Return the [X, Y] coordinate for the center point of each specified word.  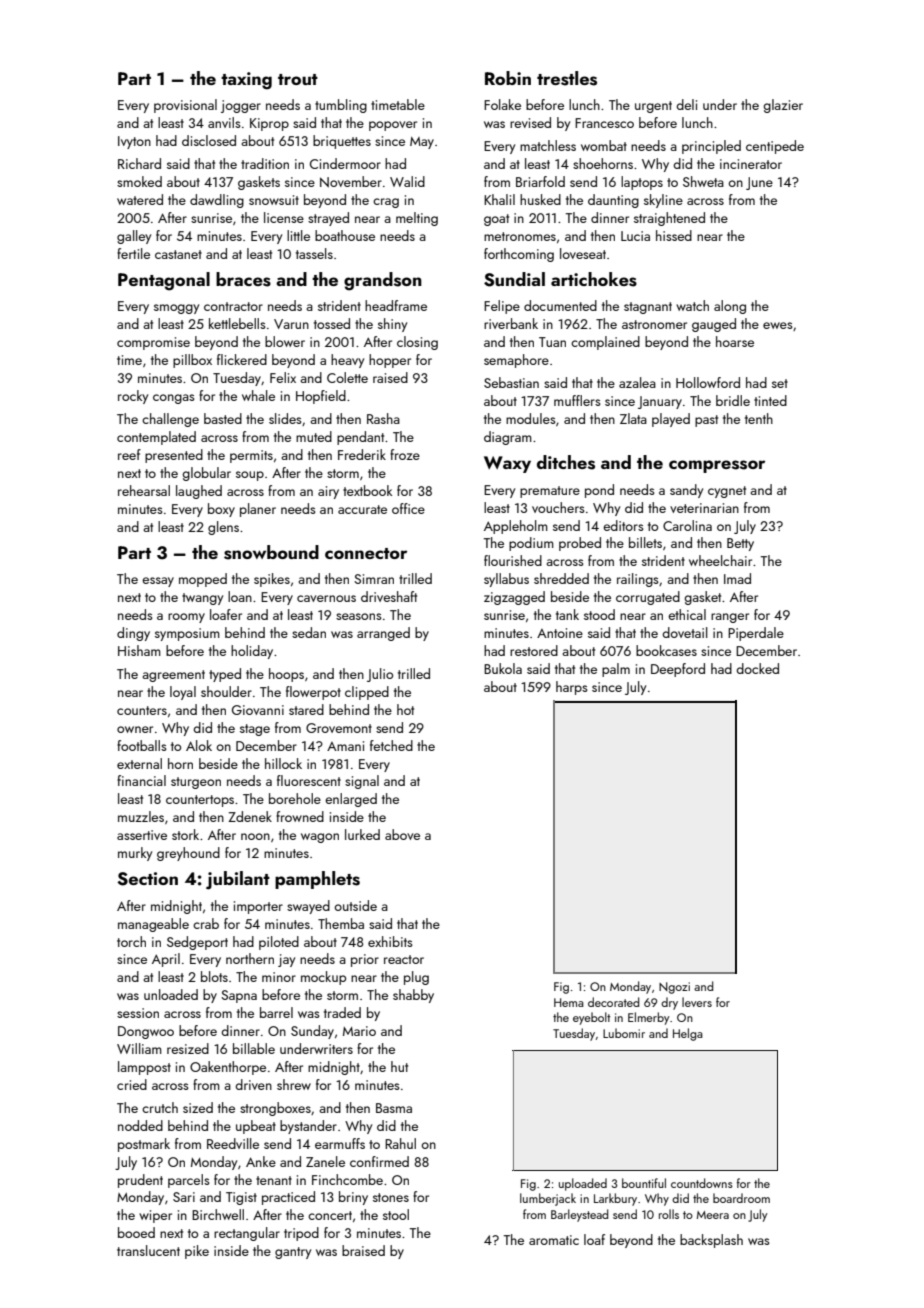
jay [286, 960]
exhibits [390, 941]
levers [697, 1002]
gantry [293, 1253]
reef [129, 454]
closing [417, 343]
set [780, 383]
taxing [246, 81]
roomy [186, 618]
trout [298, 79]
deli [686, 104]
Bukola [503, 668]
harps [572, 688]
